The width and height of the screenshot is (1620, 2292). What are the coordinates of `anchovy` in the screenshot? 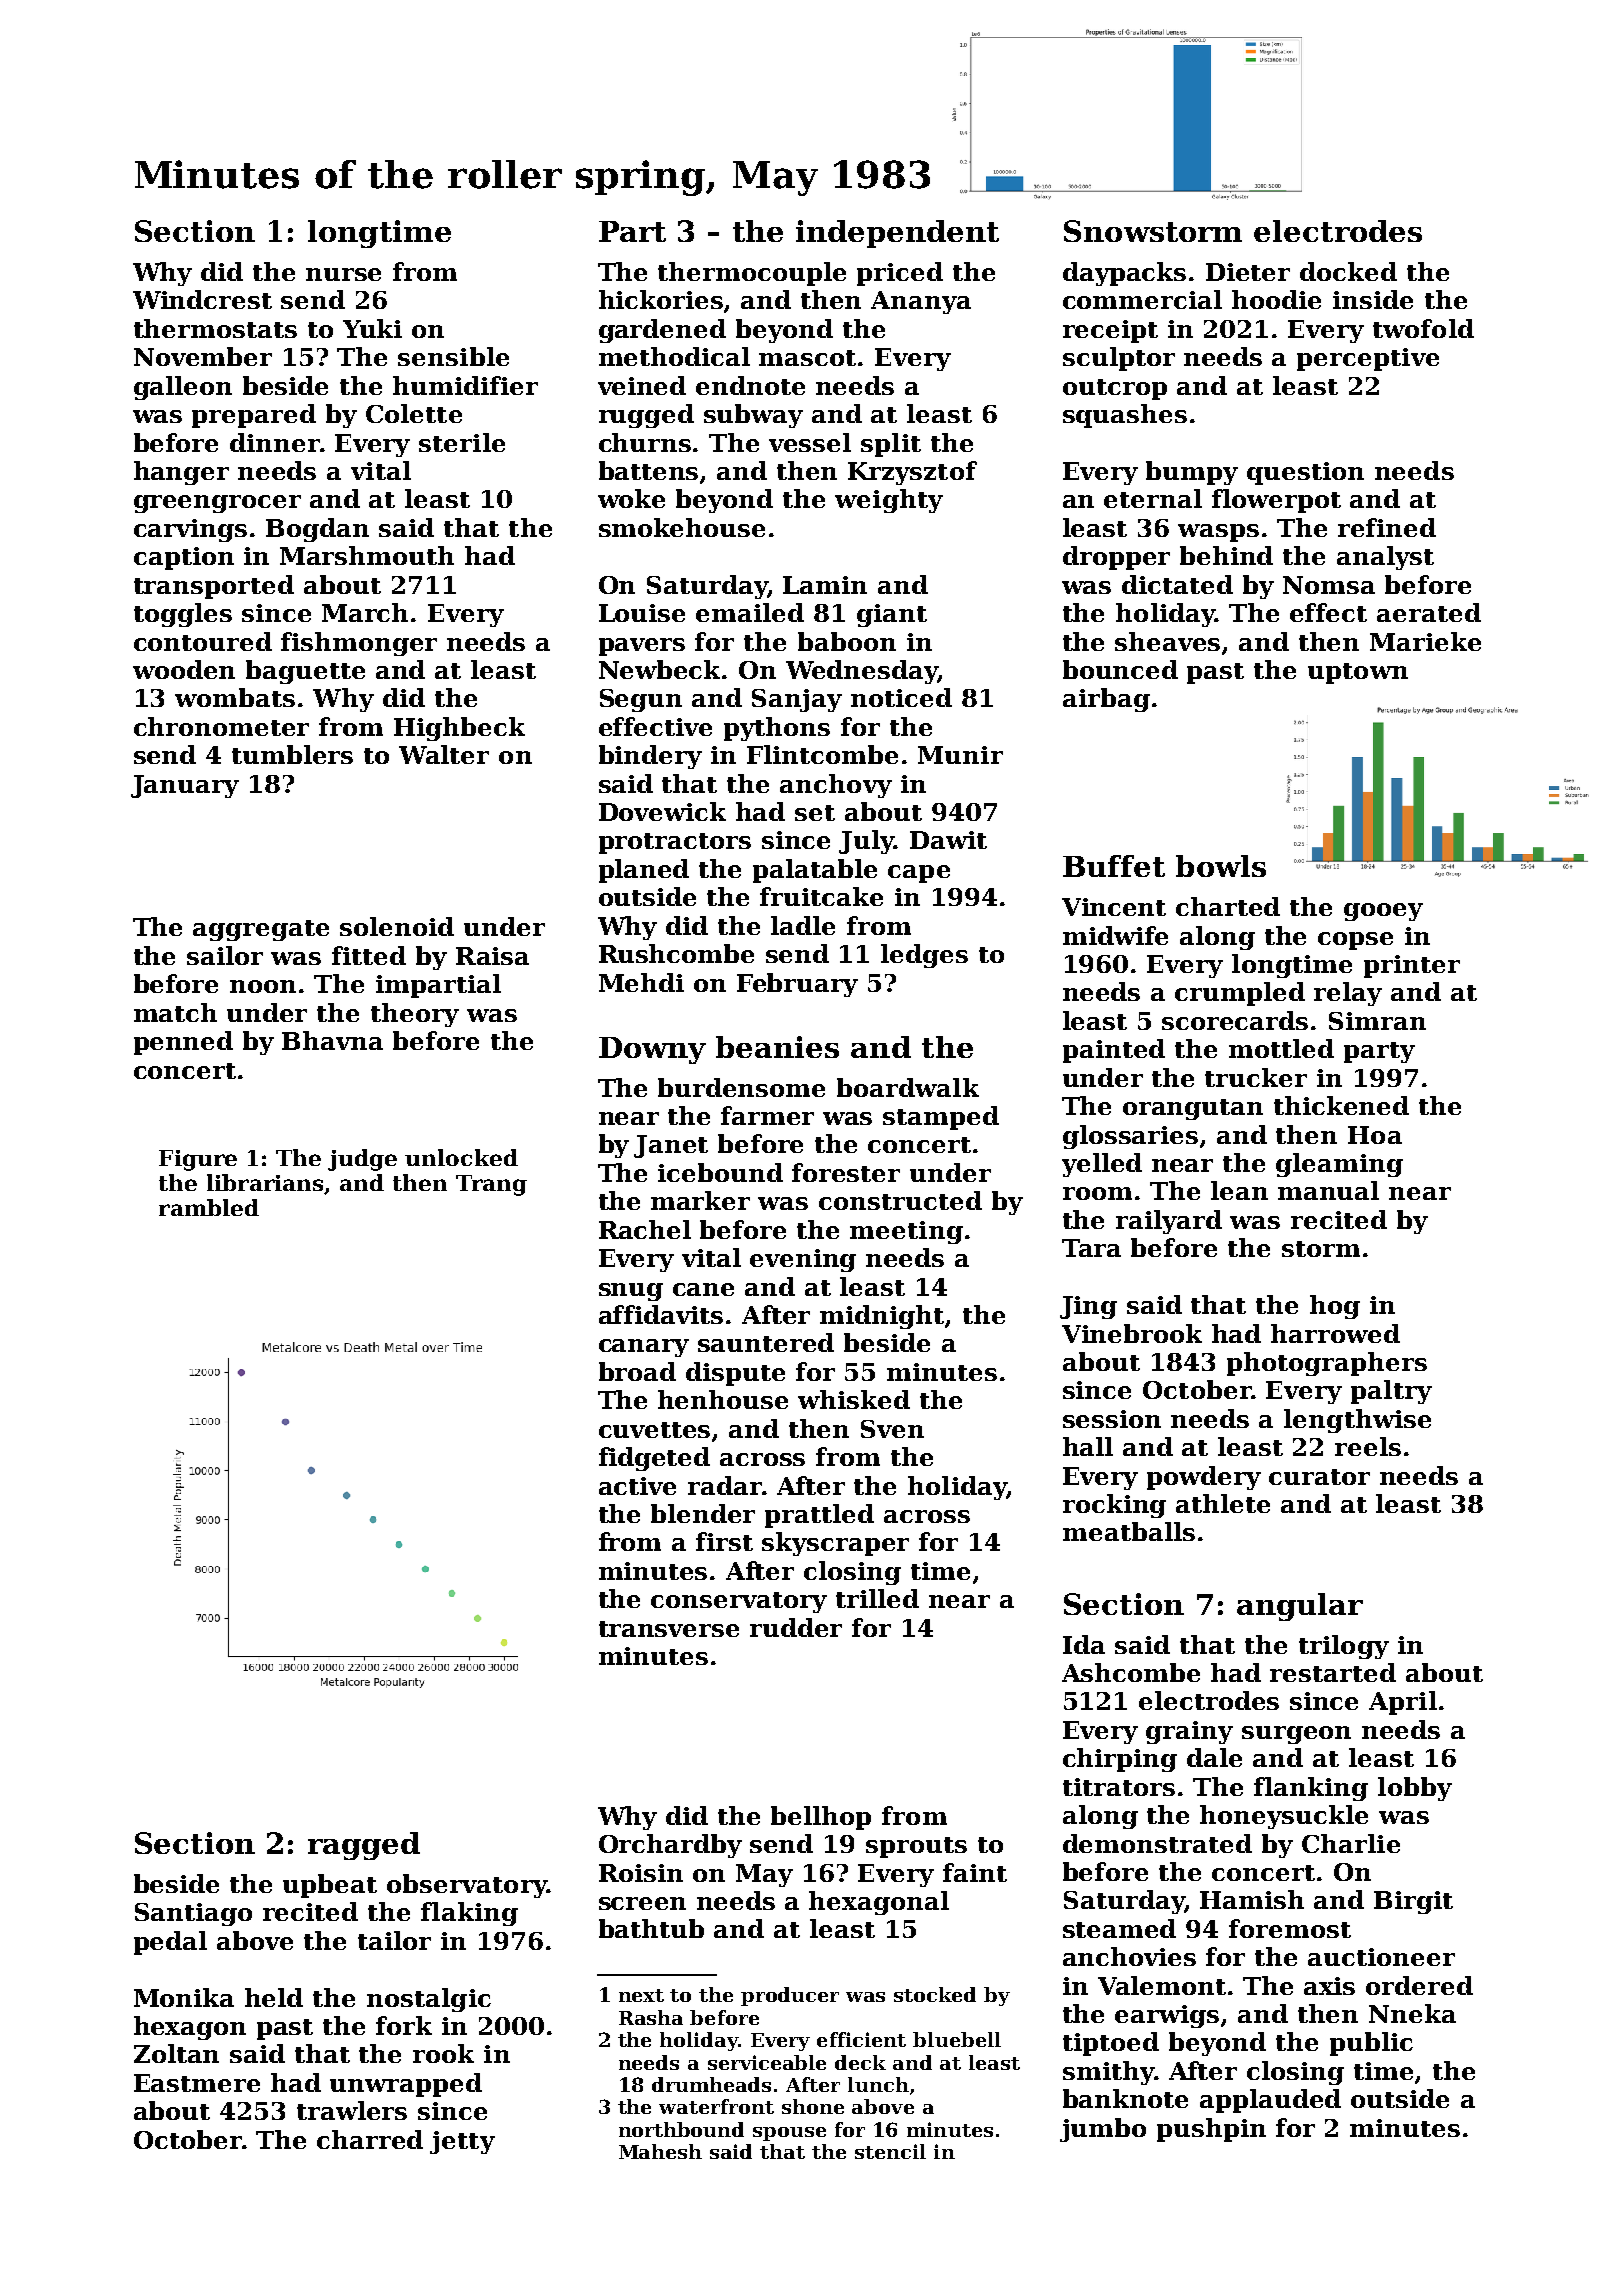 It's located at (836, 786).
